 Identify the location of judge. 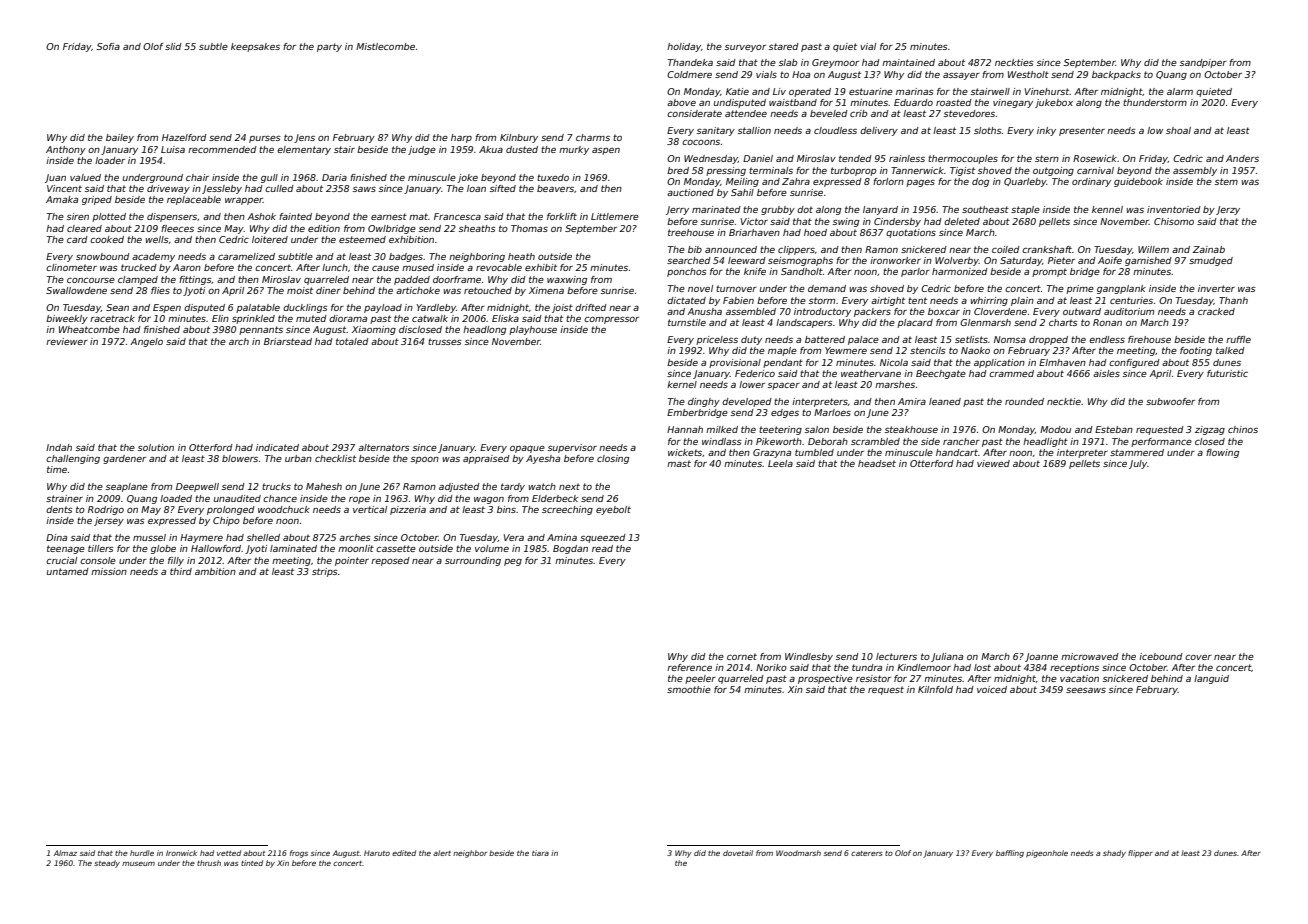
(422, 150).
